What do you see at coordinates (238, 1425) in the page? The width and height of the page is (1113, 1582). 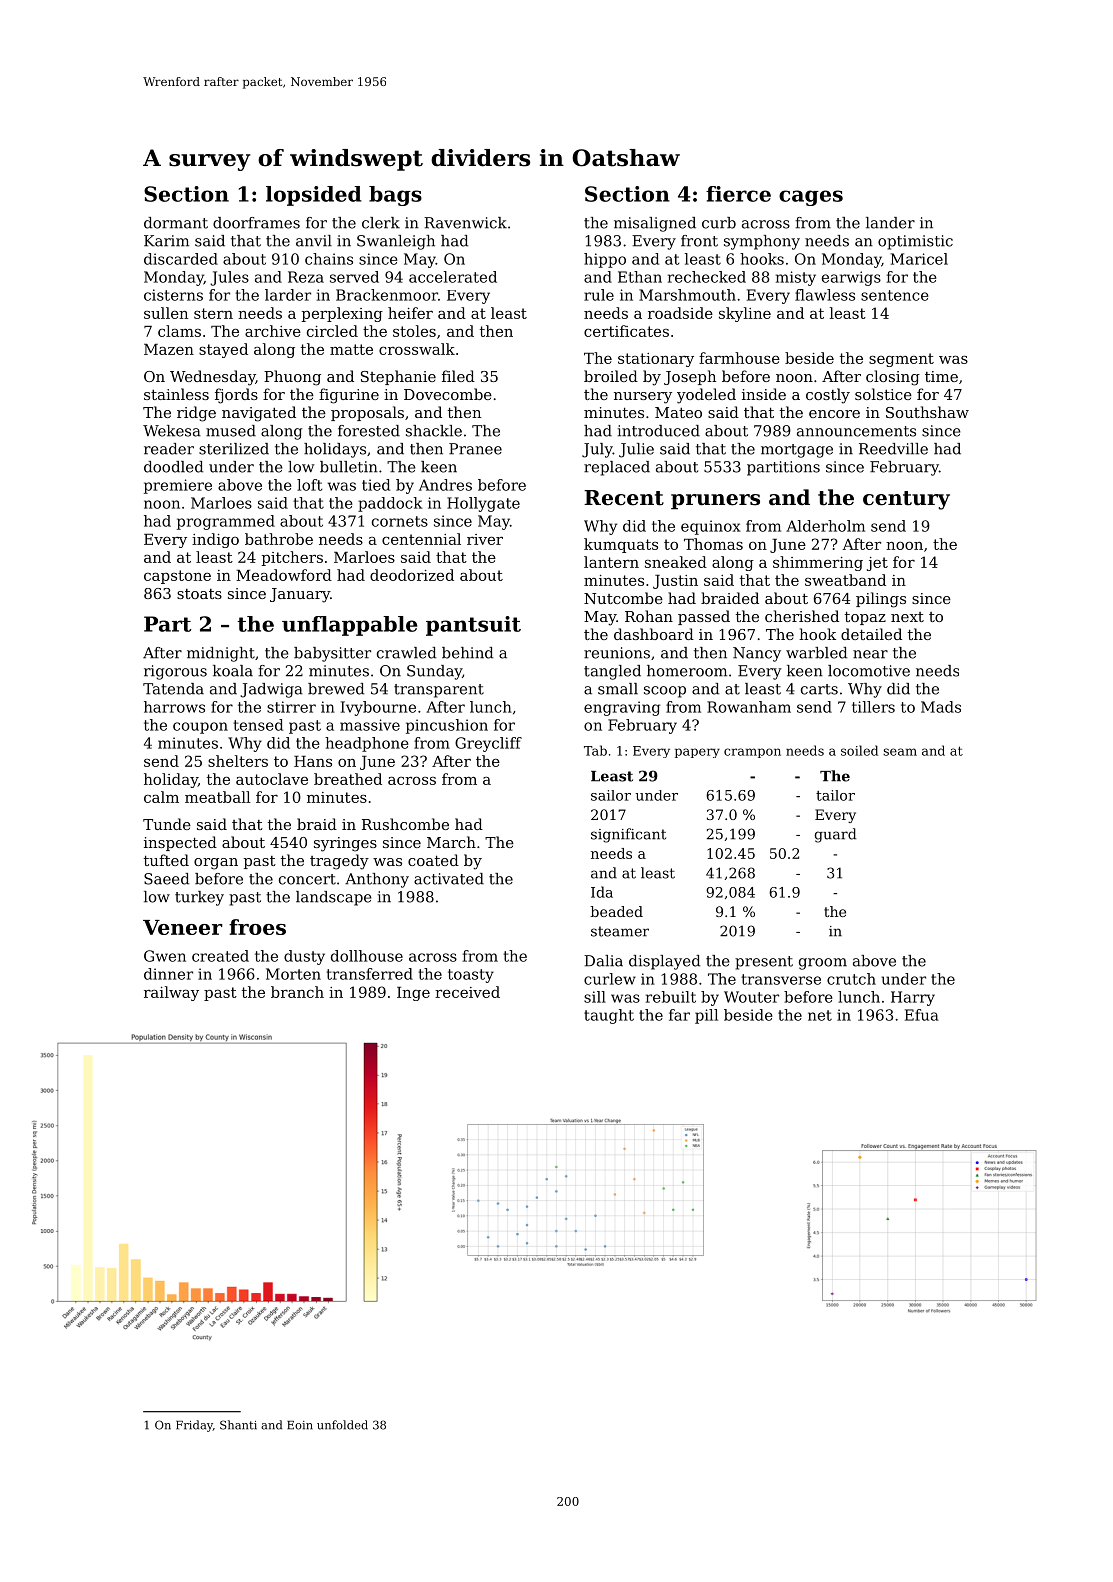 I see `Shanti` at bounding box center [238, 1425].
